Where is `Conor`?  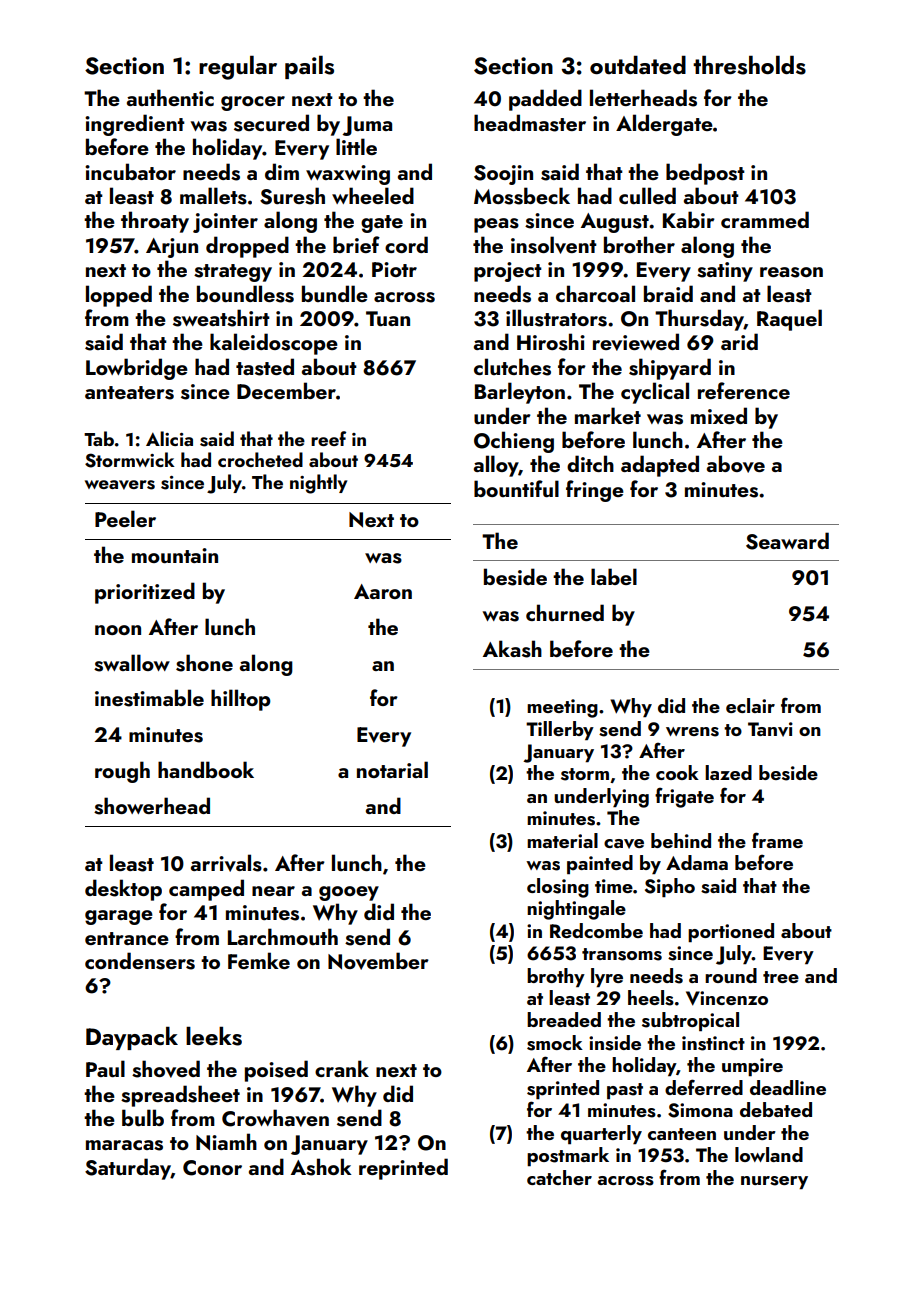 Conor is located at coordinates (212, 1168).
